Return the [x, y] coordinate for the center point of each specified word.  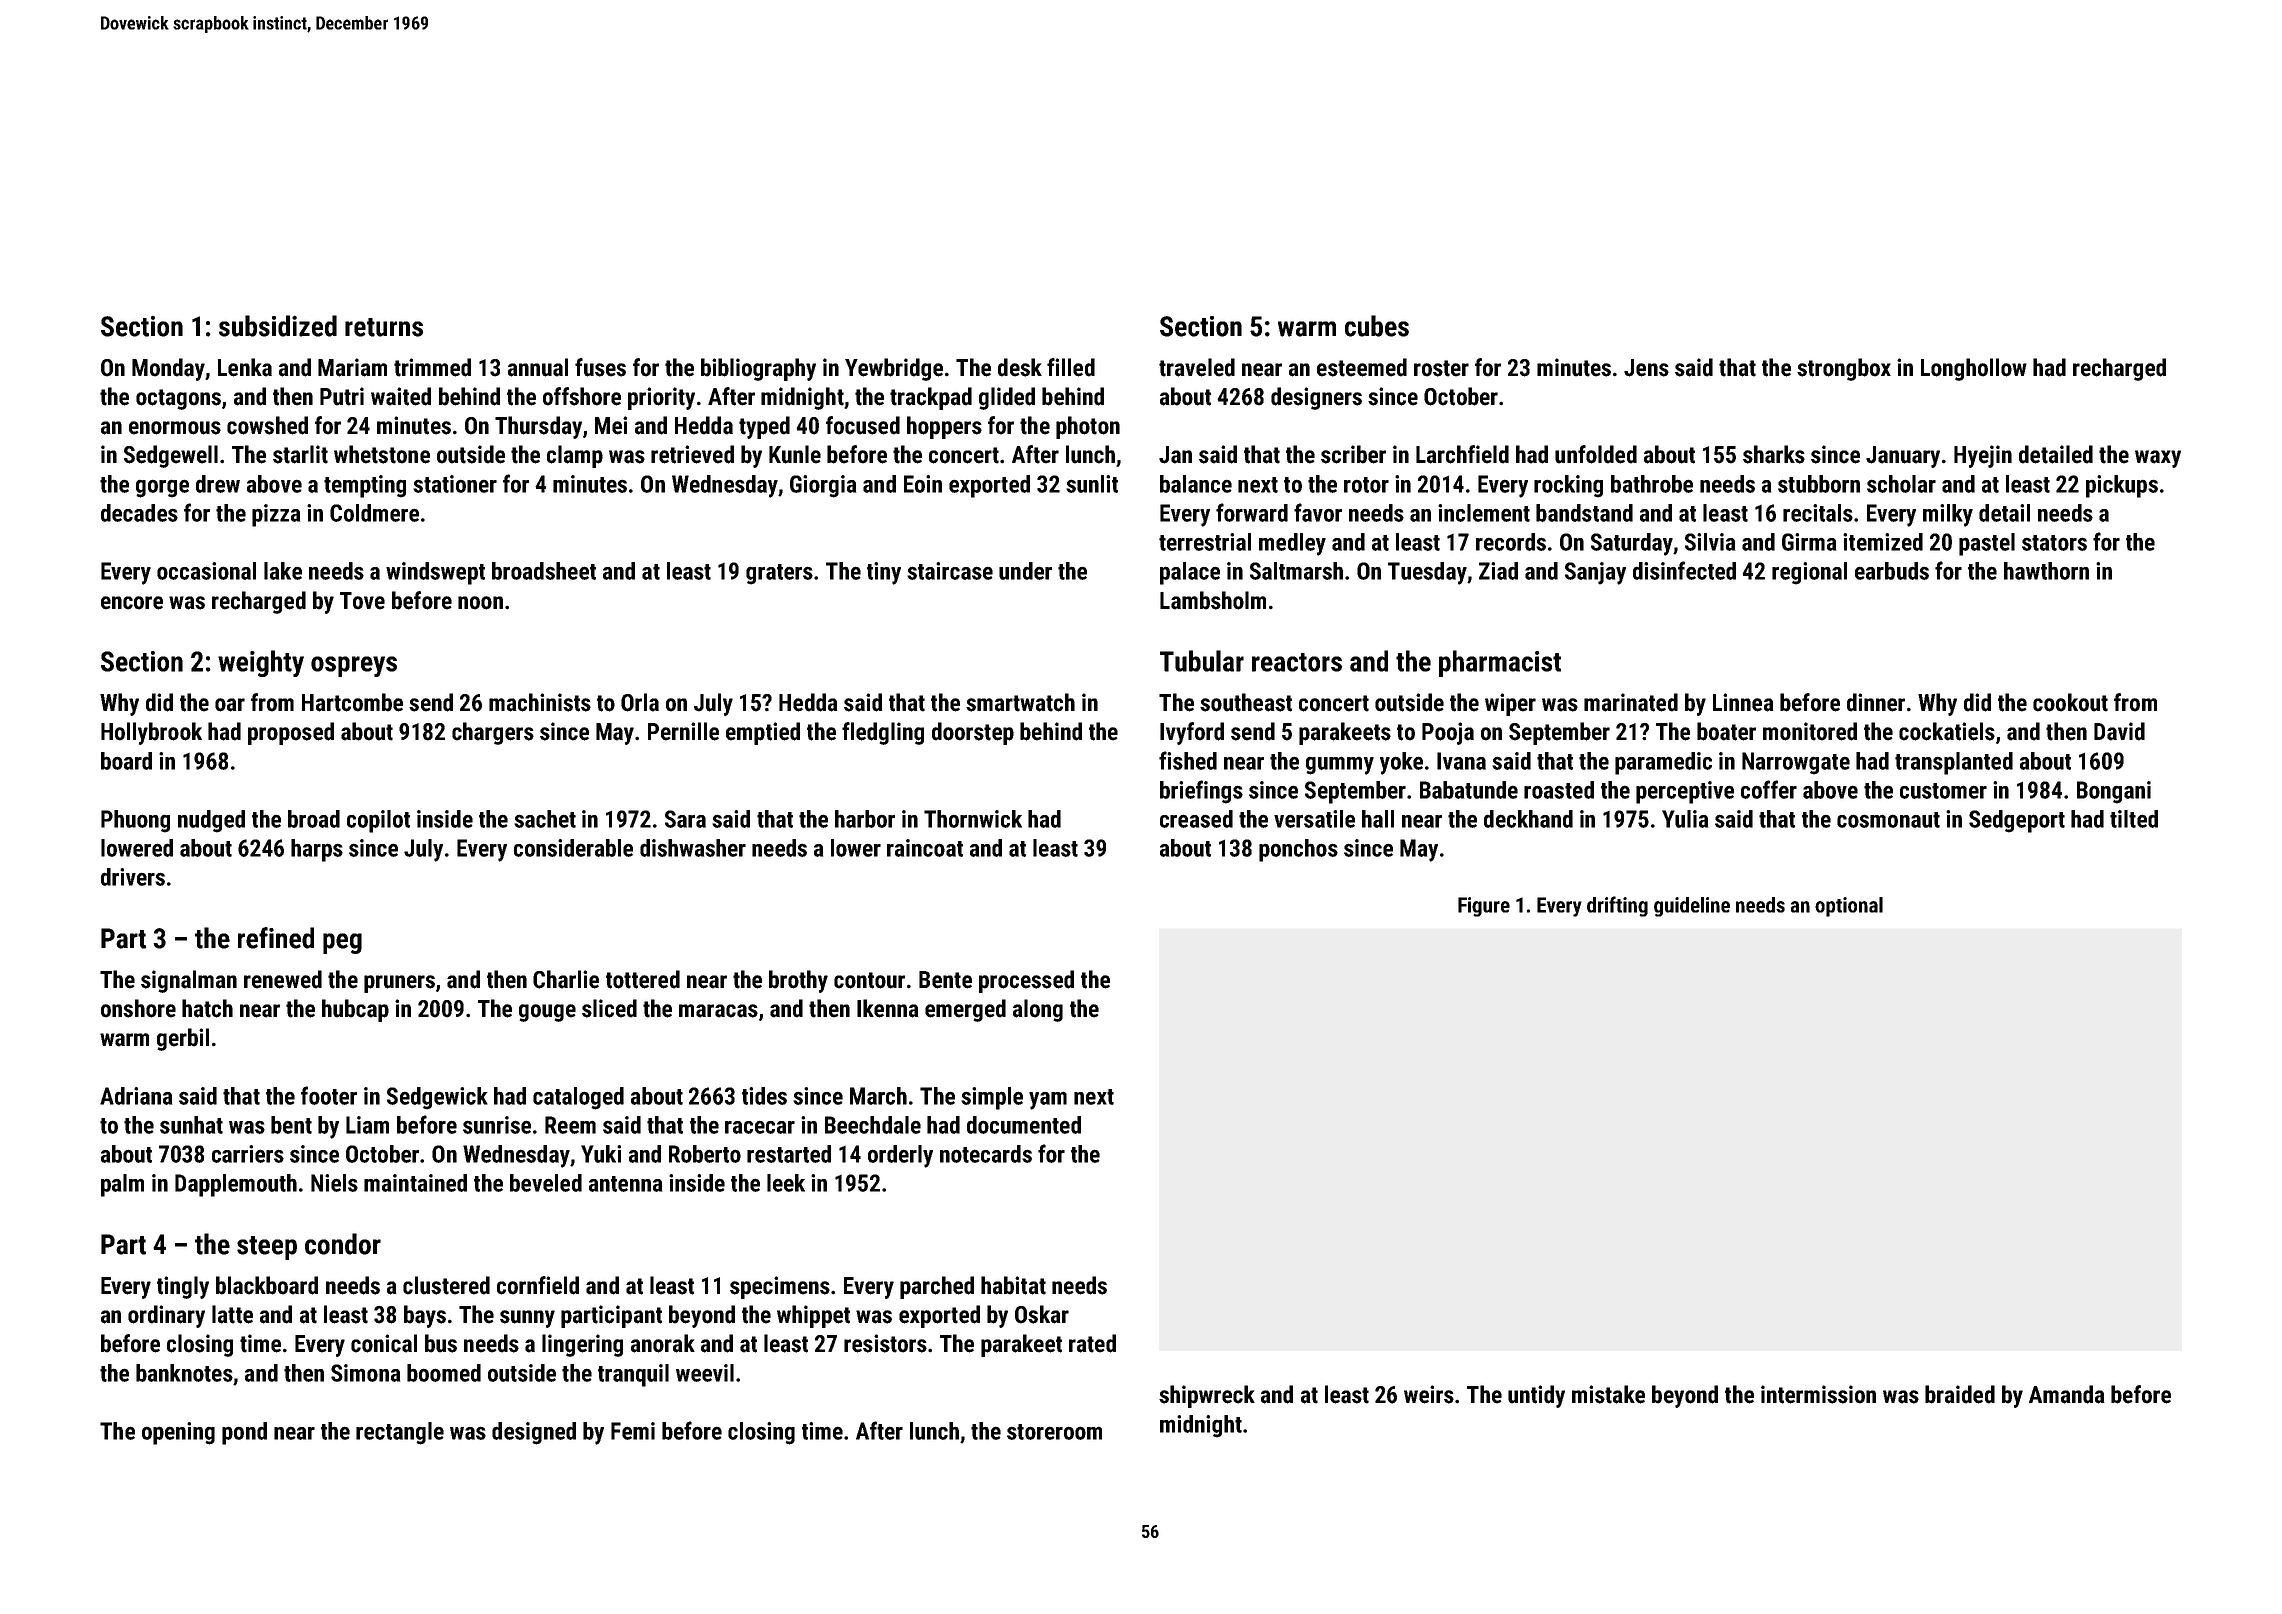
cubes [1377, 326]
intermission [1818, 1394]
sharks [1774, 454]
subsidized [278, 326]
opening [178, 1433]
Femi [633, 1431]
